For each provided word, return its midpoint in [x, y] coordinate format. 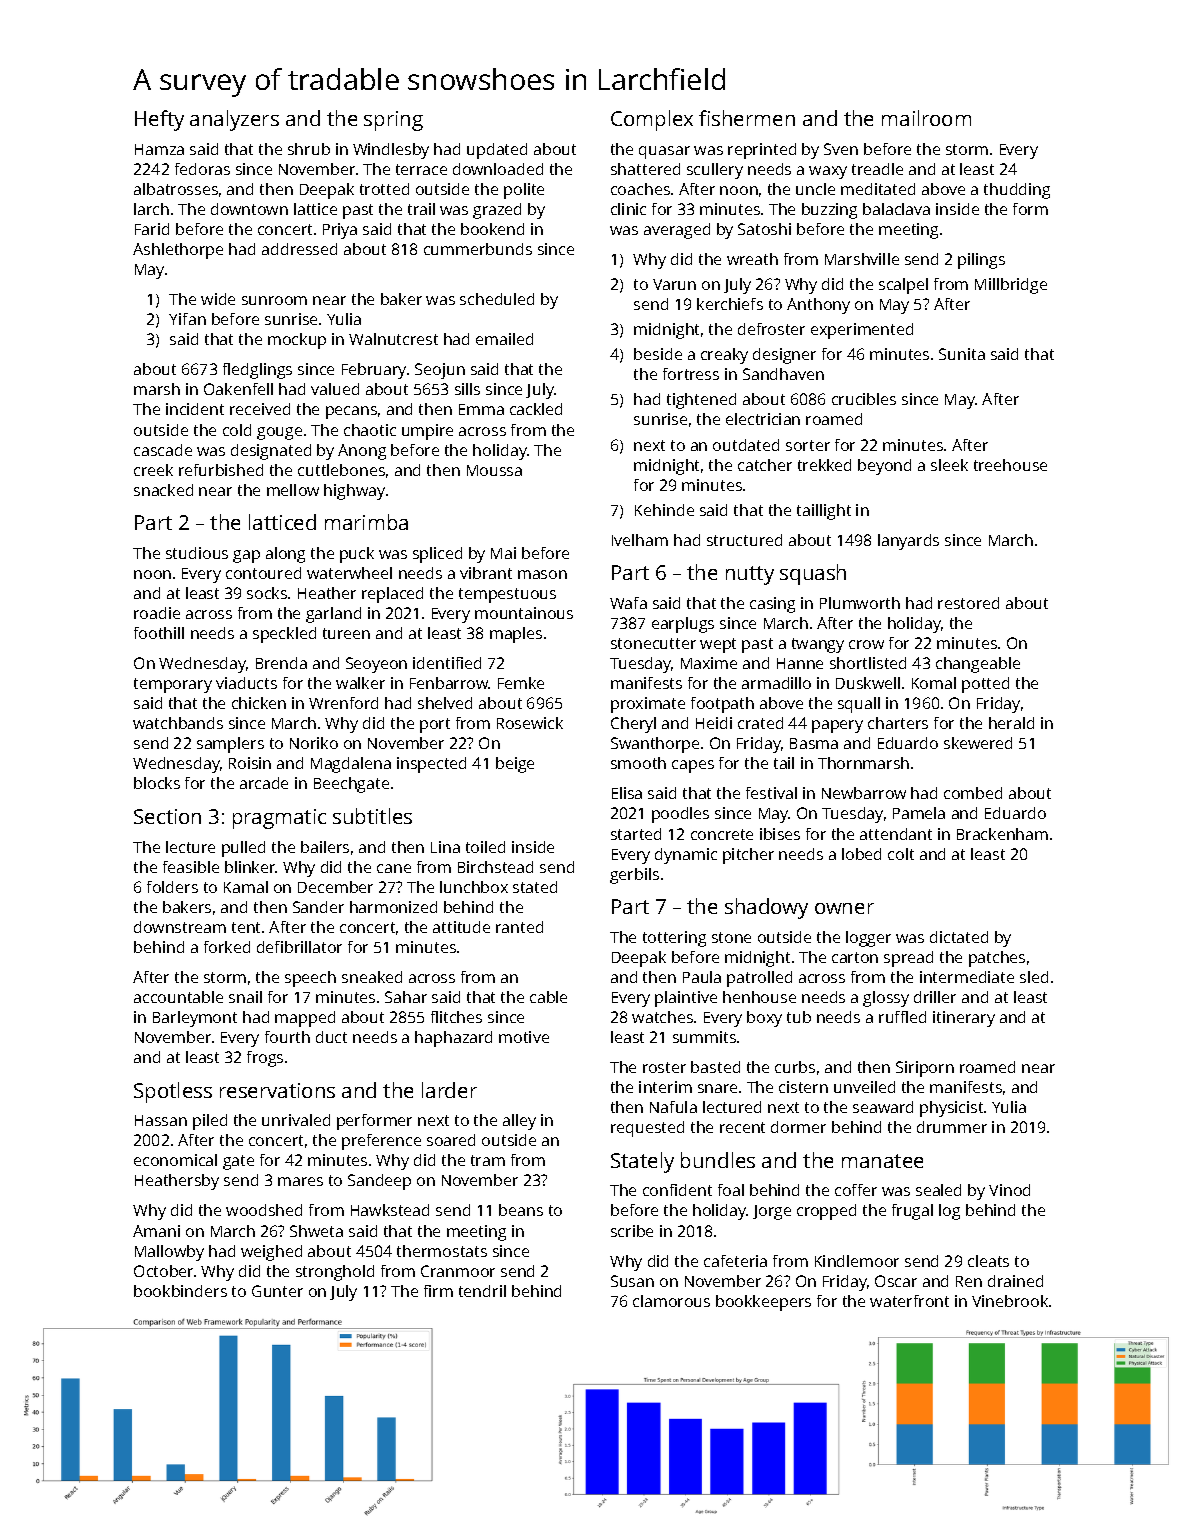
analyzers [234, 120]
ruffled [902, 1017]
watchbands [178, 723]
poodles [680, 815]
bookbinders [180, 1291]
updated [497, 151]
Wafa [628, 603]
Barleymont [195, 1019]
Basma [814, 743]
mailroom [926, 118]
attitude [461, 927]
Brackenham [1002, 834]
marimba [366, 522]
